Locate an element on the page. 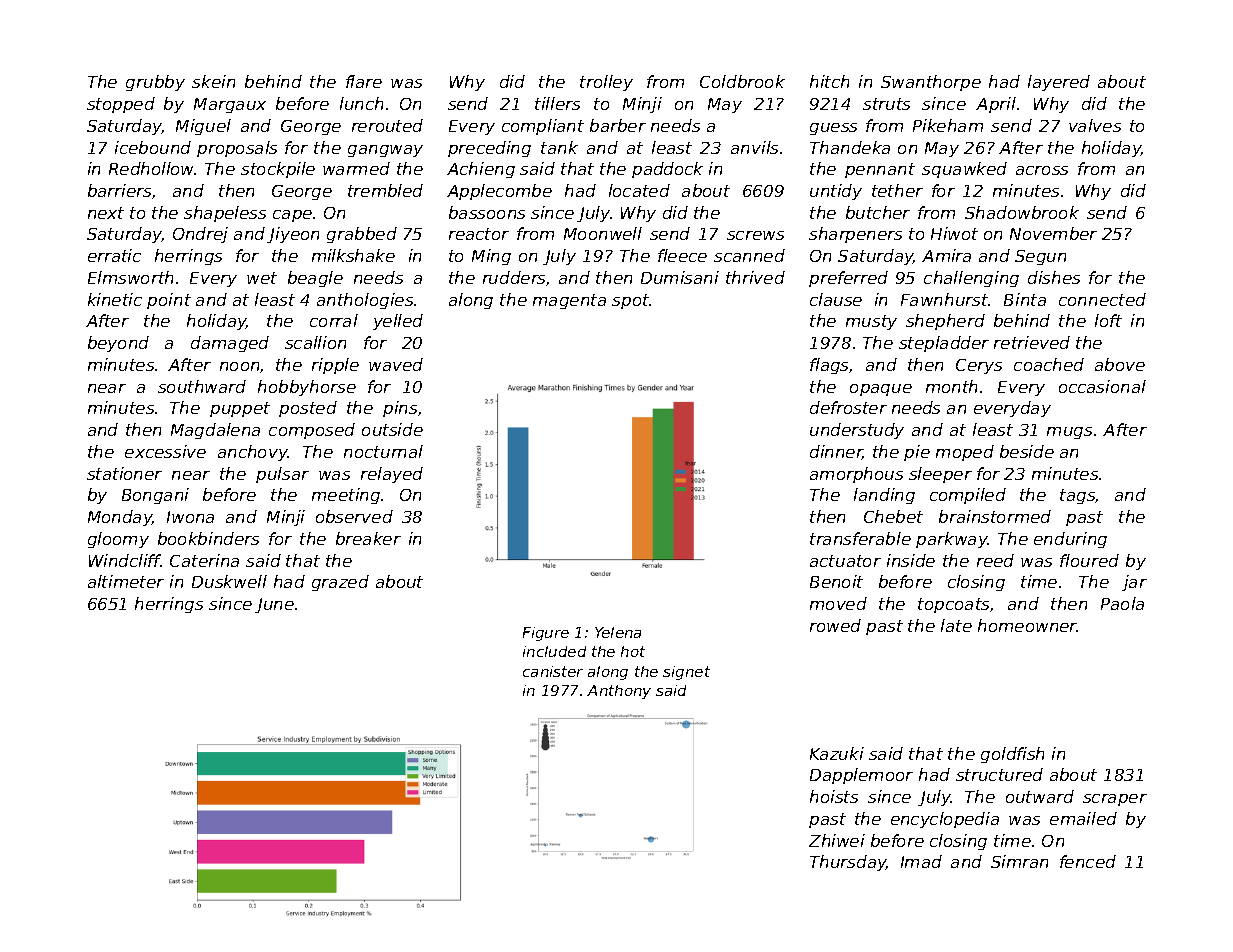 The width and height of the page is (1233, 952). Coldbrook is located at coordinates (742, 81).
